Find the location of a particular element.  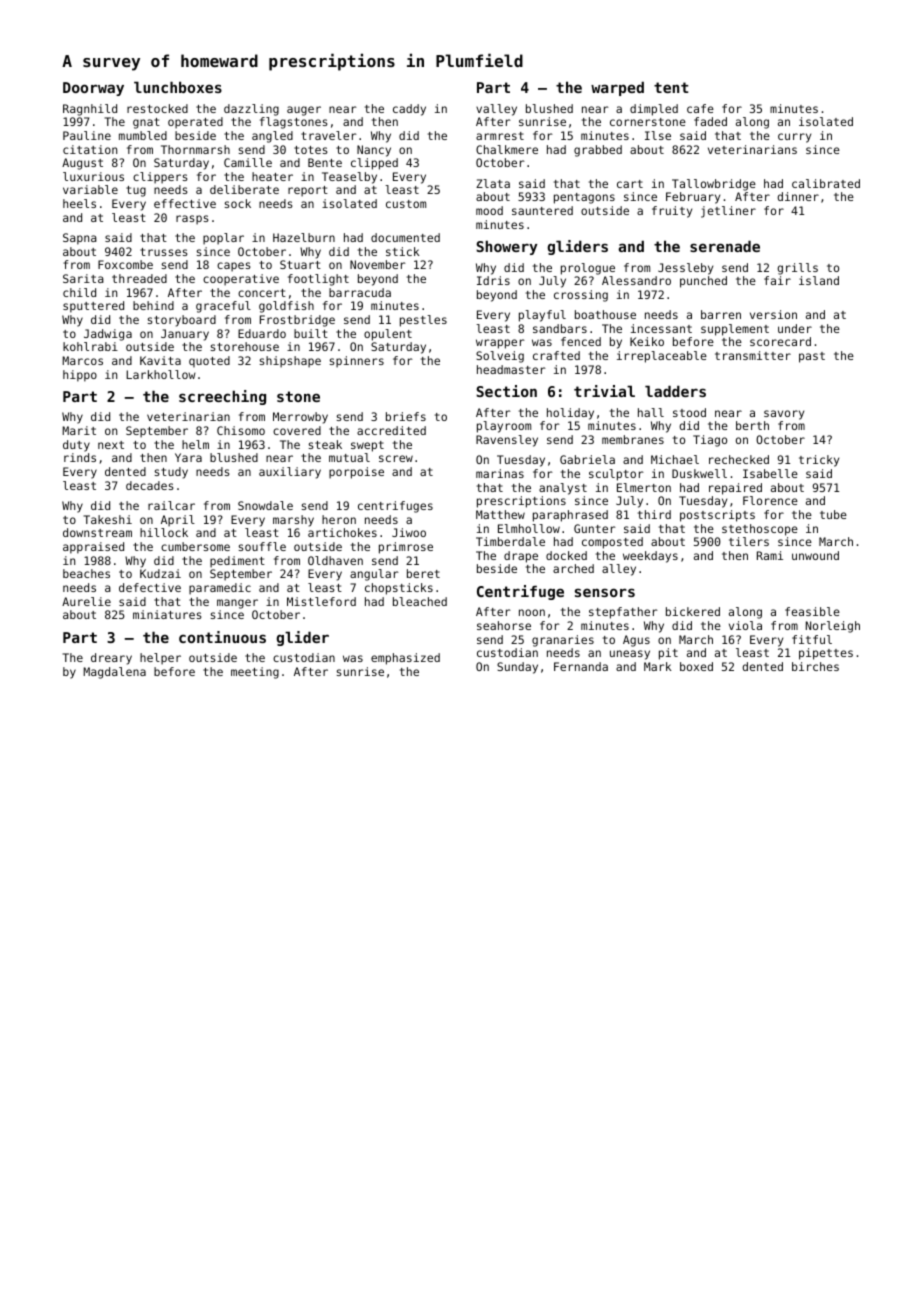

dinner is located at coordinates (798, 196).
